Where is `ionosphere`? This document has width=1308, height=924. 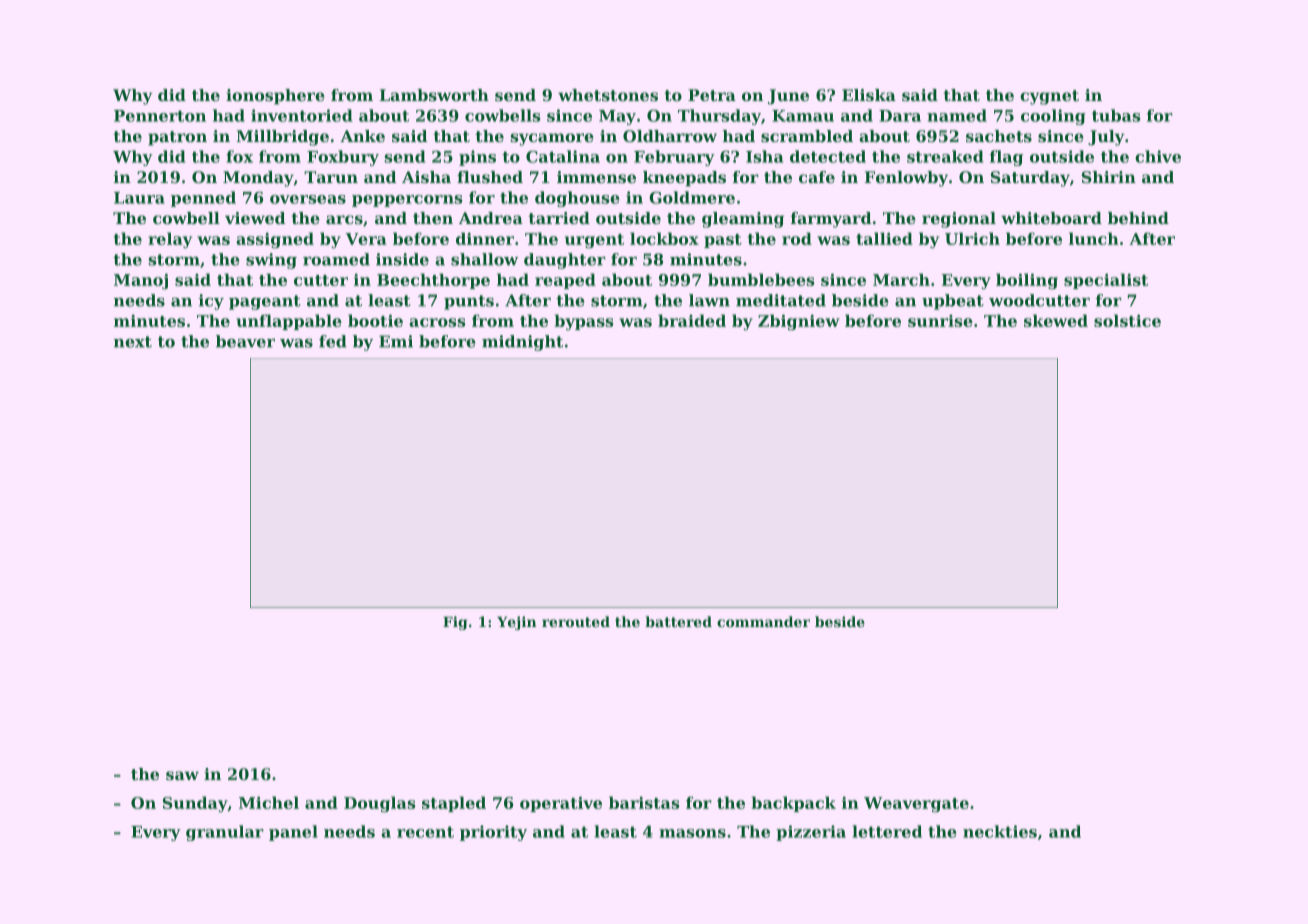
ionosphere is located at coordinates (275, 97).
